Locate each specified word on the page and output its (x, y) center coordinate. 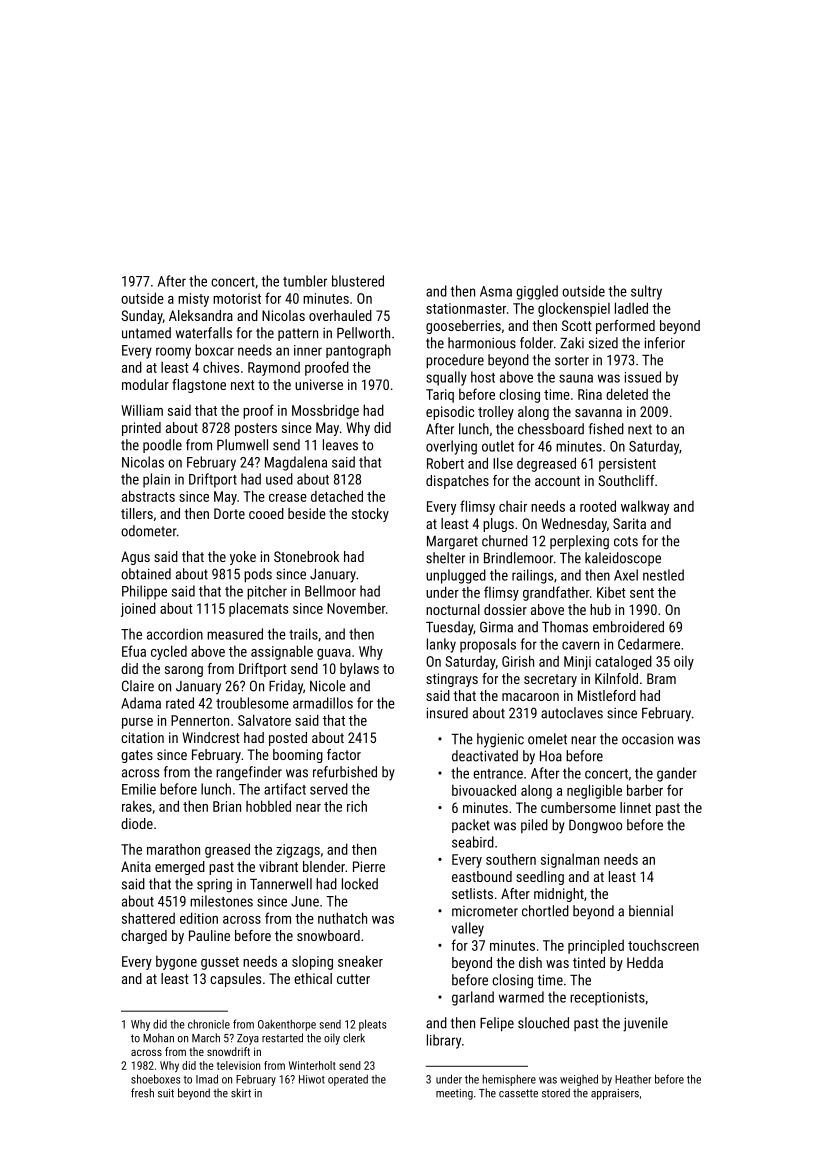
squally (446, 378)
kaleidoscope (623, 559)
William (142, 410)
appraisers (615, 1094)
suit (166, 1093)
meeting (454, 1094)
